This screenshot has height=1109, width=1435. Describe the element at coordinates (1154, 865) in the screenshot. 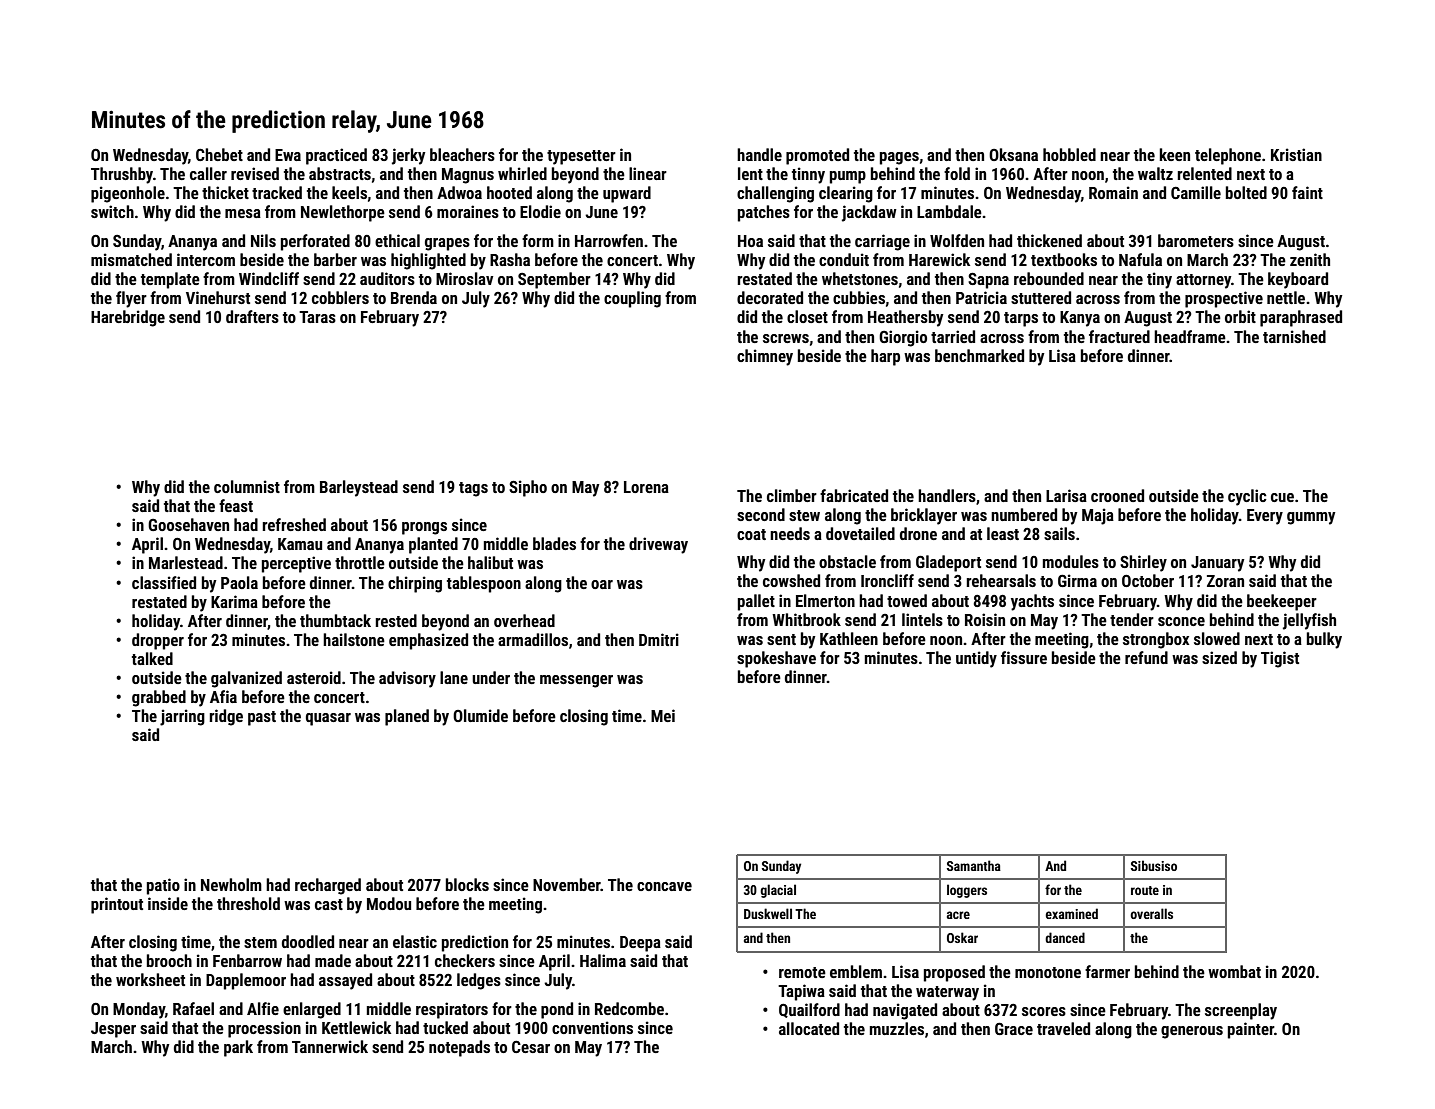

I see `Sibusiso` at that location.
